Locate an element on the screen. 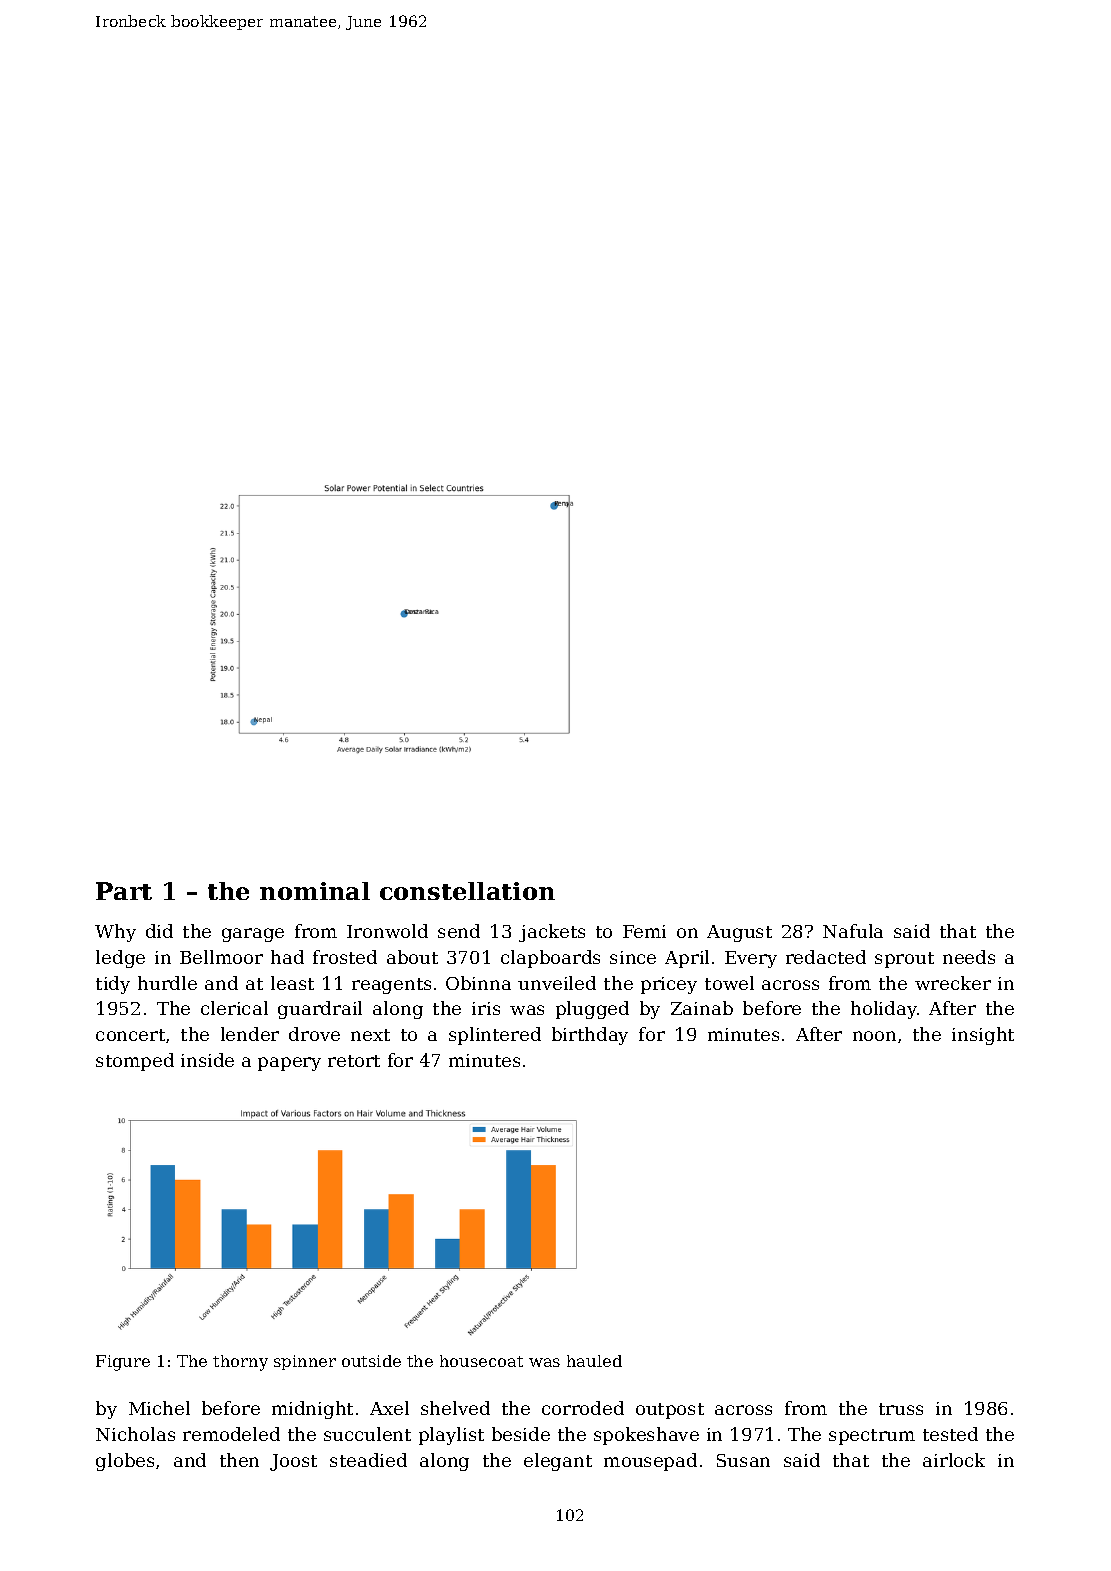 The image size is (1111, 1571). sprout is located at coordinates (904, 960).
